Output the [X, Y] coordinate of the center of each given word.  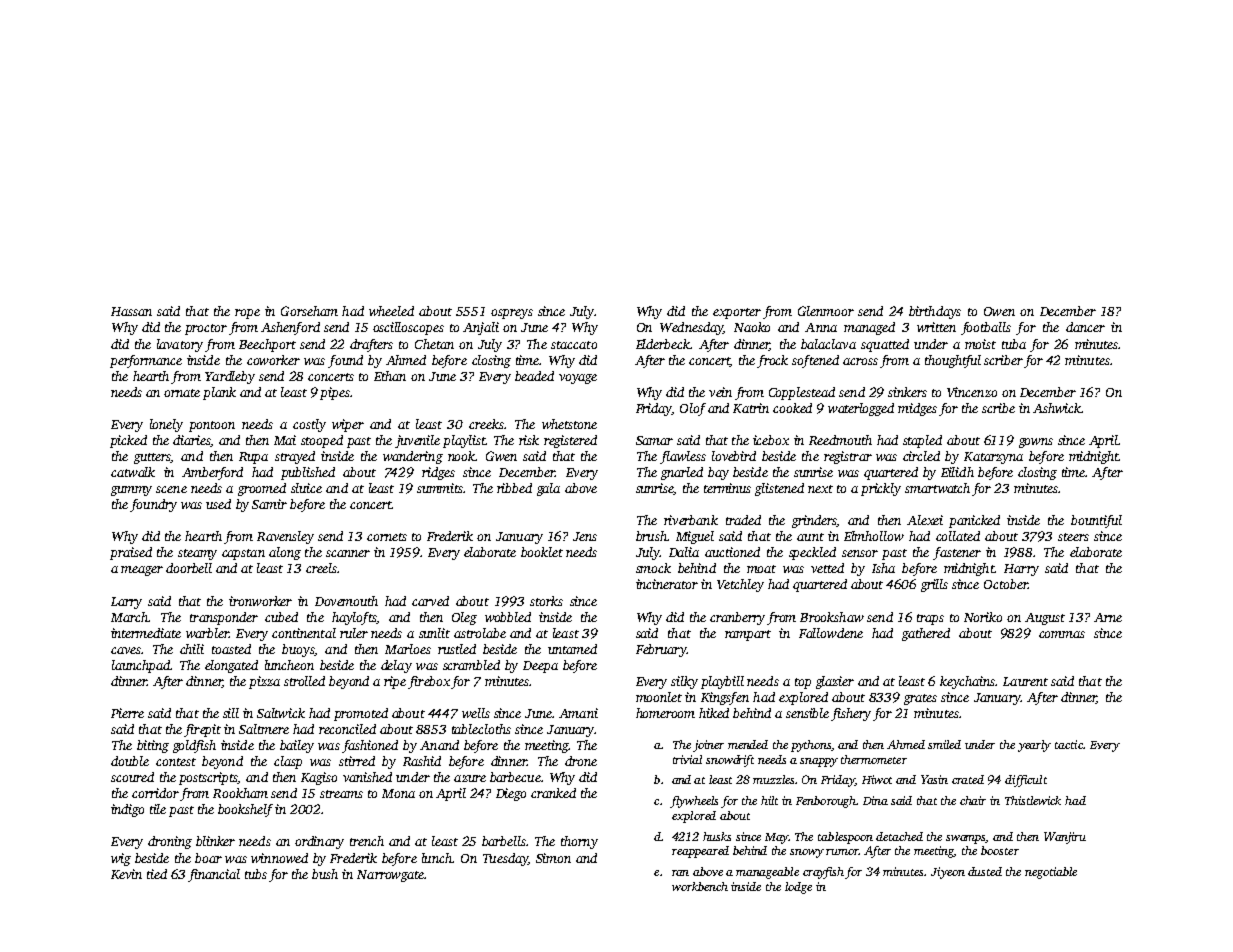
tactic [1069, 744]
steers [1073, 537]
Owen [999, 311]
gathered [926, 634]
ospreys [512, 314]
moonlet [659, 697]
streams [341, 794]
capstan [243, 554]
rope [247, 314]
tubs [256, 874]
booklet [542, 552]
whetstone [569, 424]
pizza [264, 682]
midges [917, 409]
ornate [182, 393]
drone [581, 761]
